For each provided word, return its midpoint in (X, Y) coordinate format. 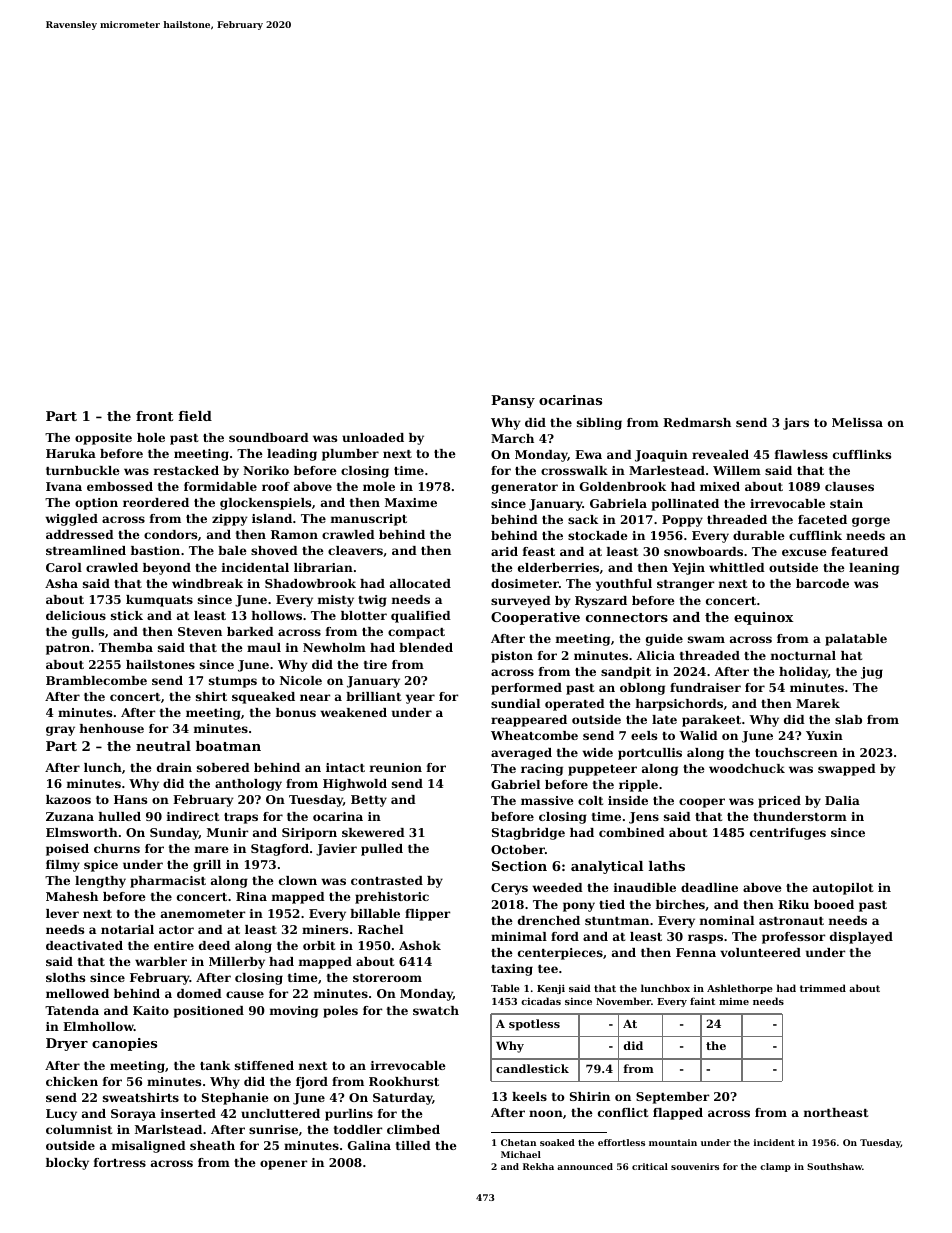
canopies (124, 1044)
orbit (319, 945)
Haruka (71, 453)
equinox (764, 618)
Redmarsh (697, 422)
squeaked (263, 698)
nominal (727, 920)
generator (524, 488)
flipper (427, 915)
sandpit (626, 673)
